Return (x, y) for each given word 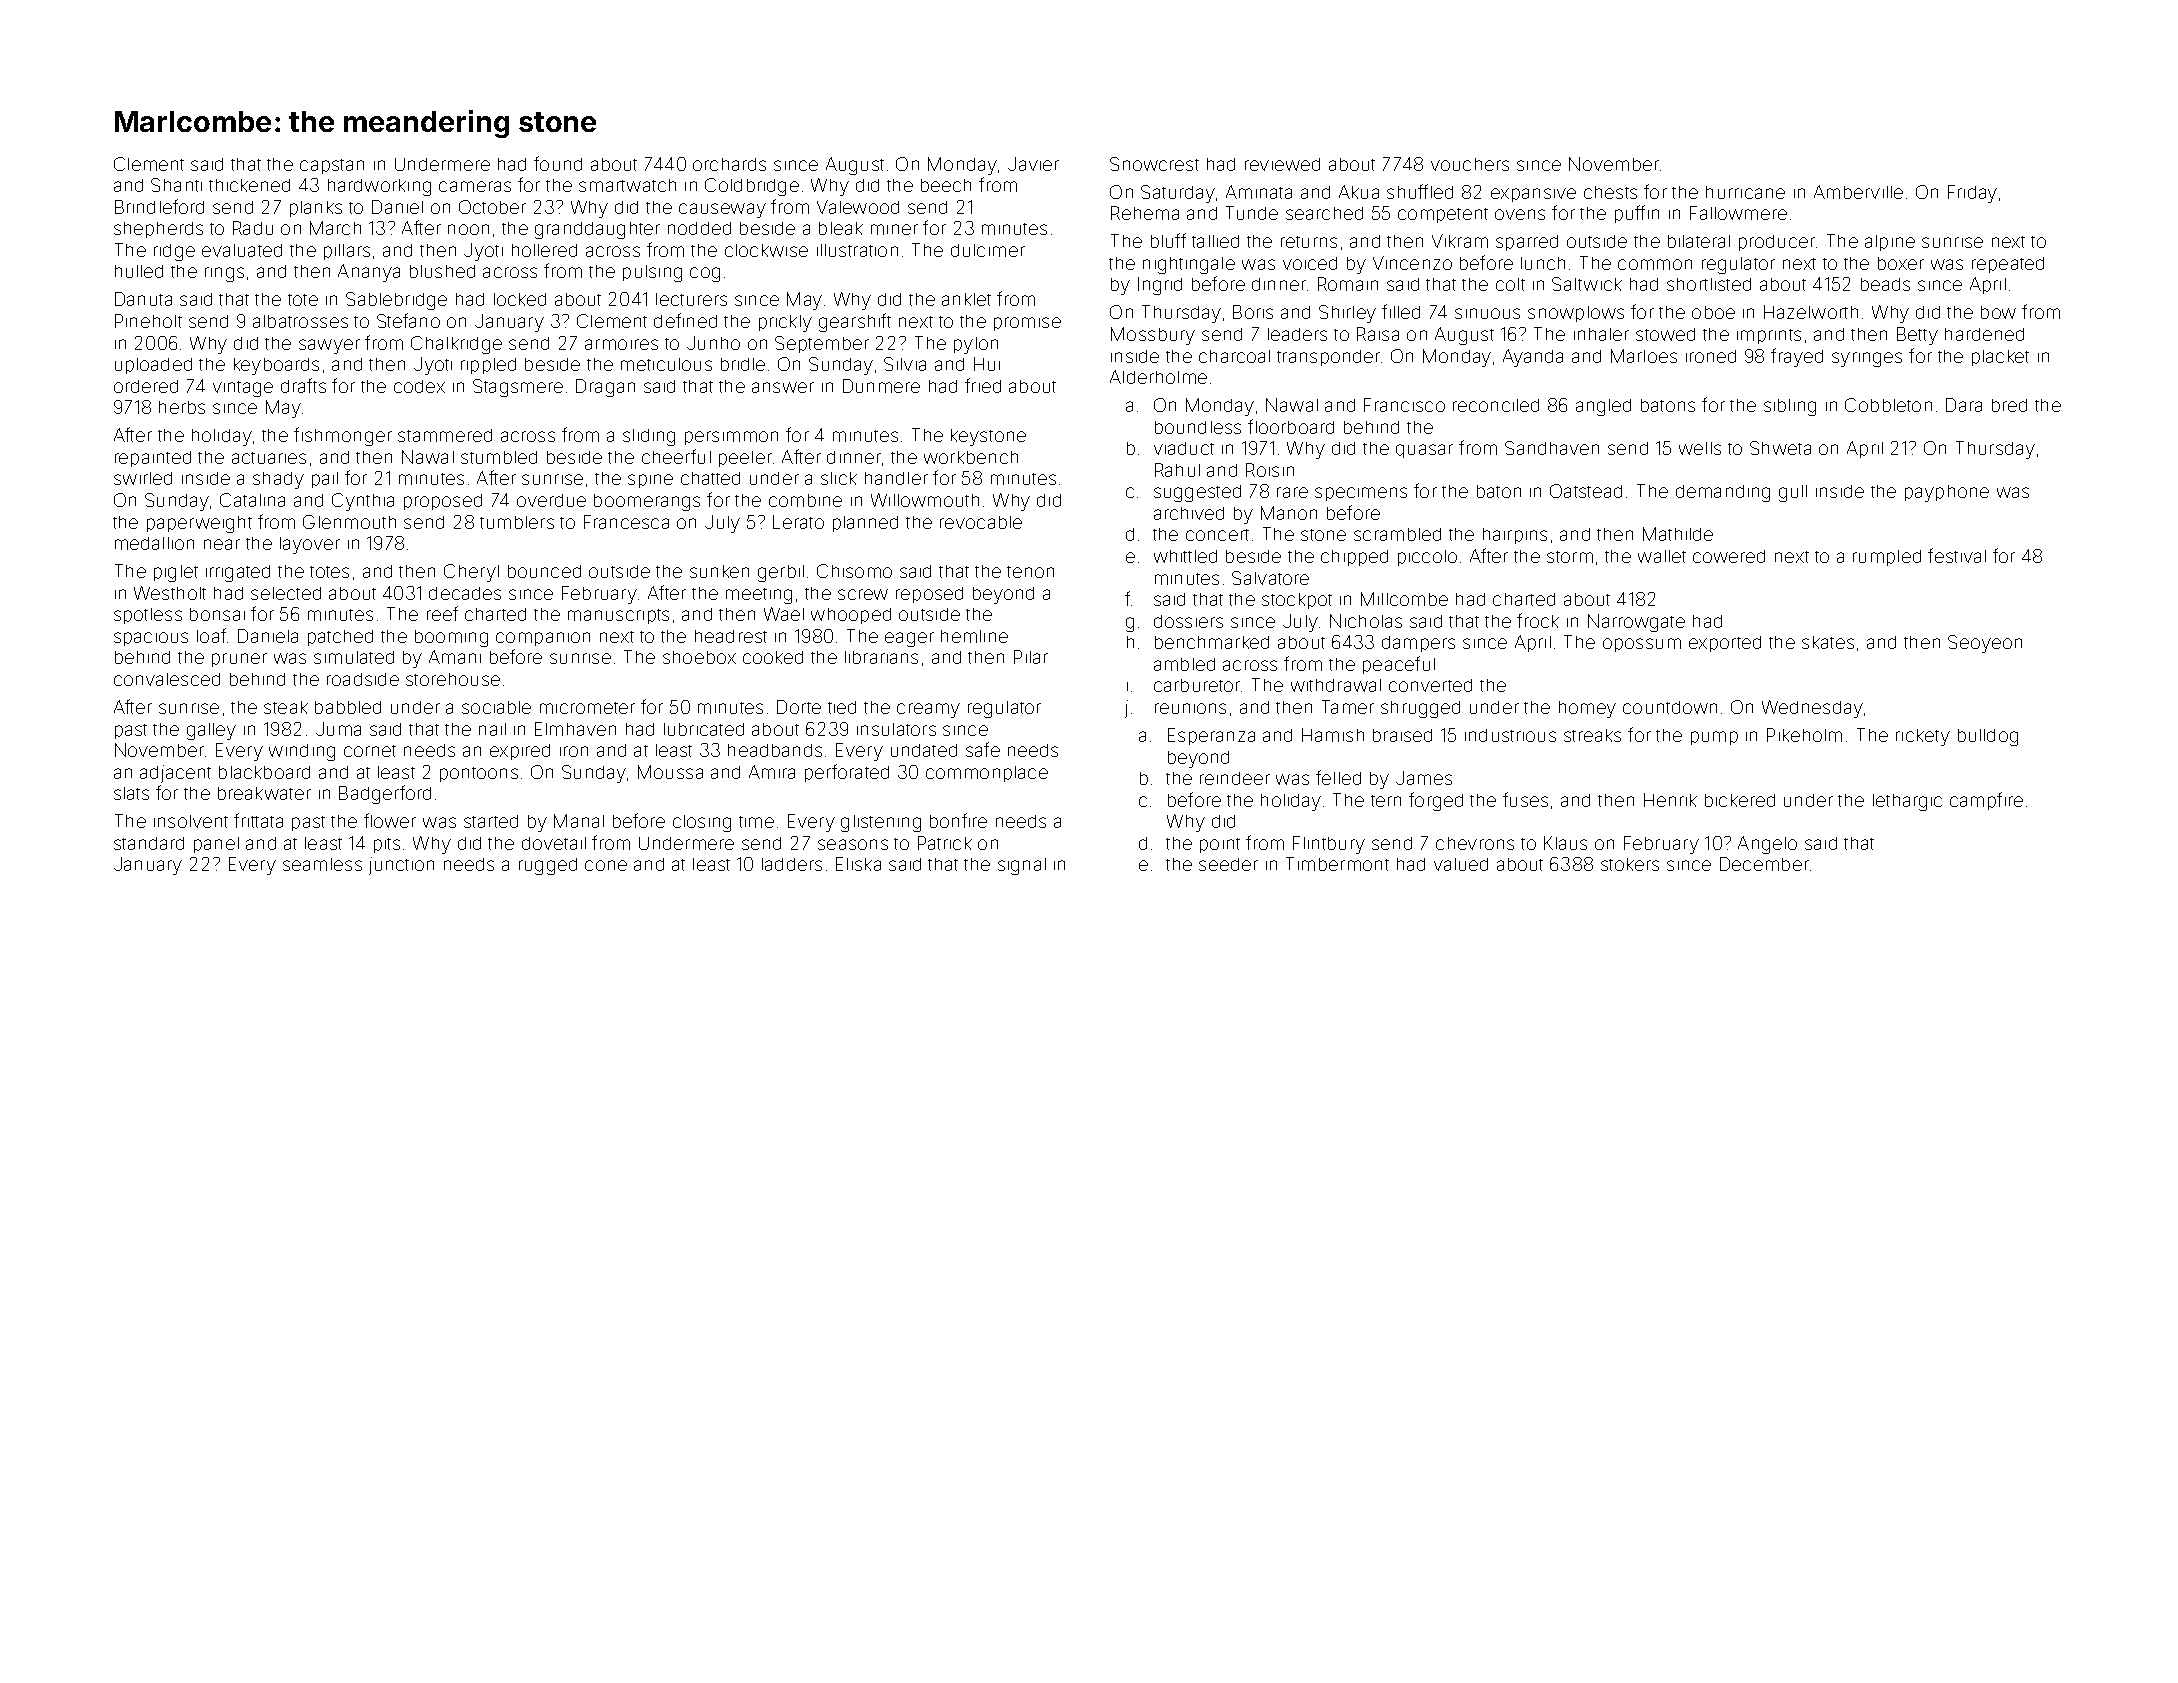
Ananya (369, 273)
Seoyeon (1985, 644)
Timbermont (1337, 864)
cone (606, 865)
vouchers (1470, 164)
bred (2009, 405)
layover (310, 545)
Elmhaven (575, 729)
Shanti (176, 185)
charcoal (1234, 356)
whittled (1185, 556)
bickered (1740, 800)
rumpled (1887, 558)
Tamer (1348, 707)
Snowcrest (1154, 164)
